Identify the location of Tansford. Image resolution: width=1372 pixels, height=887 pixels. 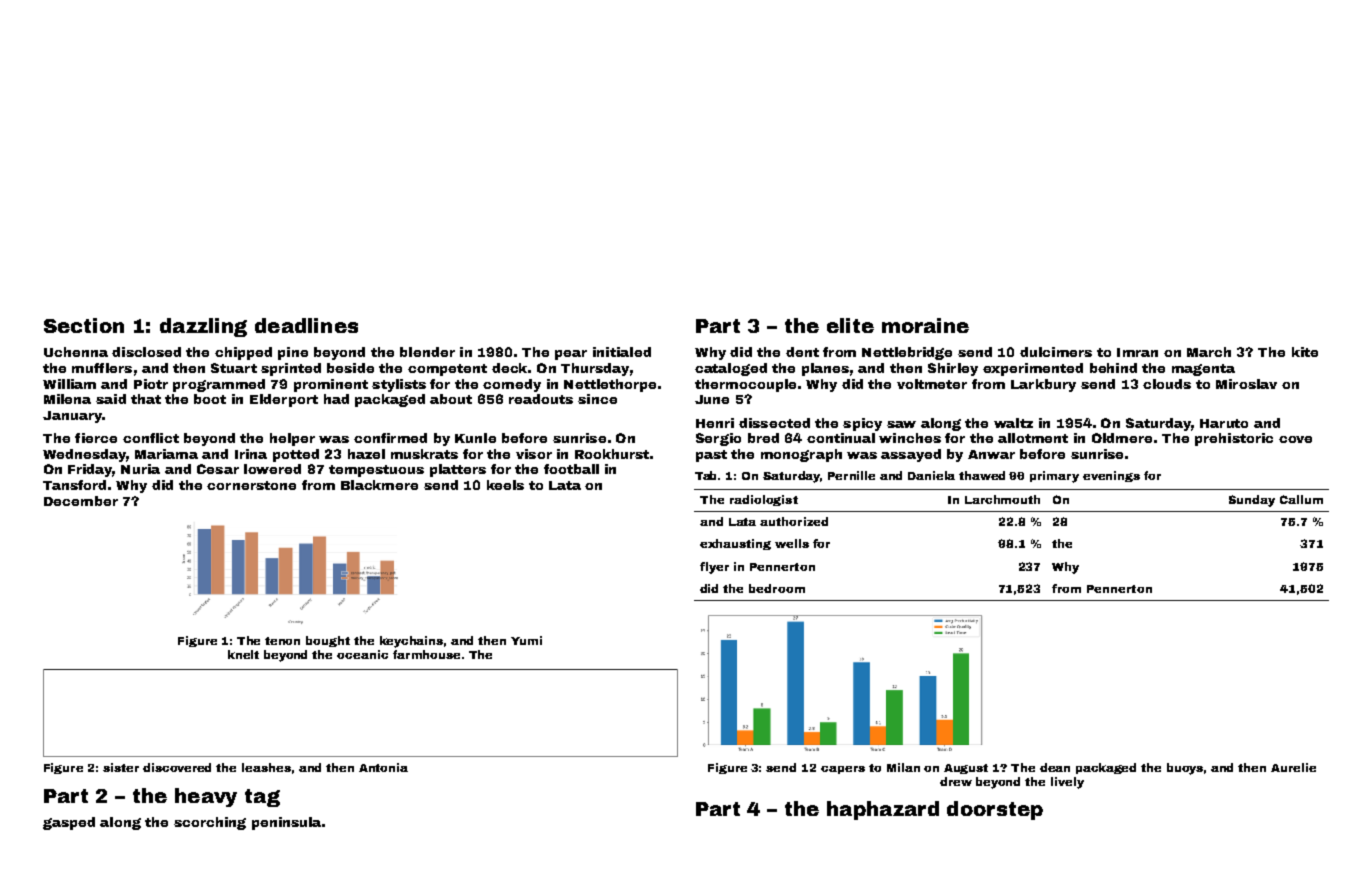
(74, 485).
